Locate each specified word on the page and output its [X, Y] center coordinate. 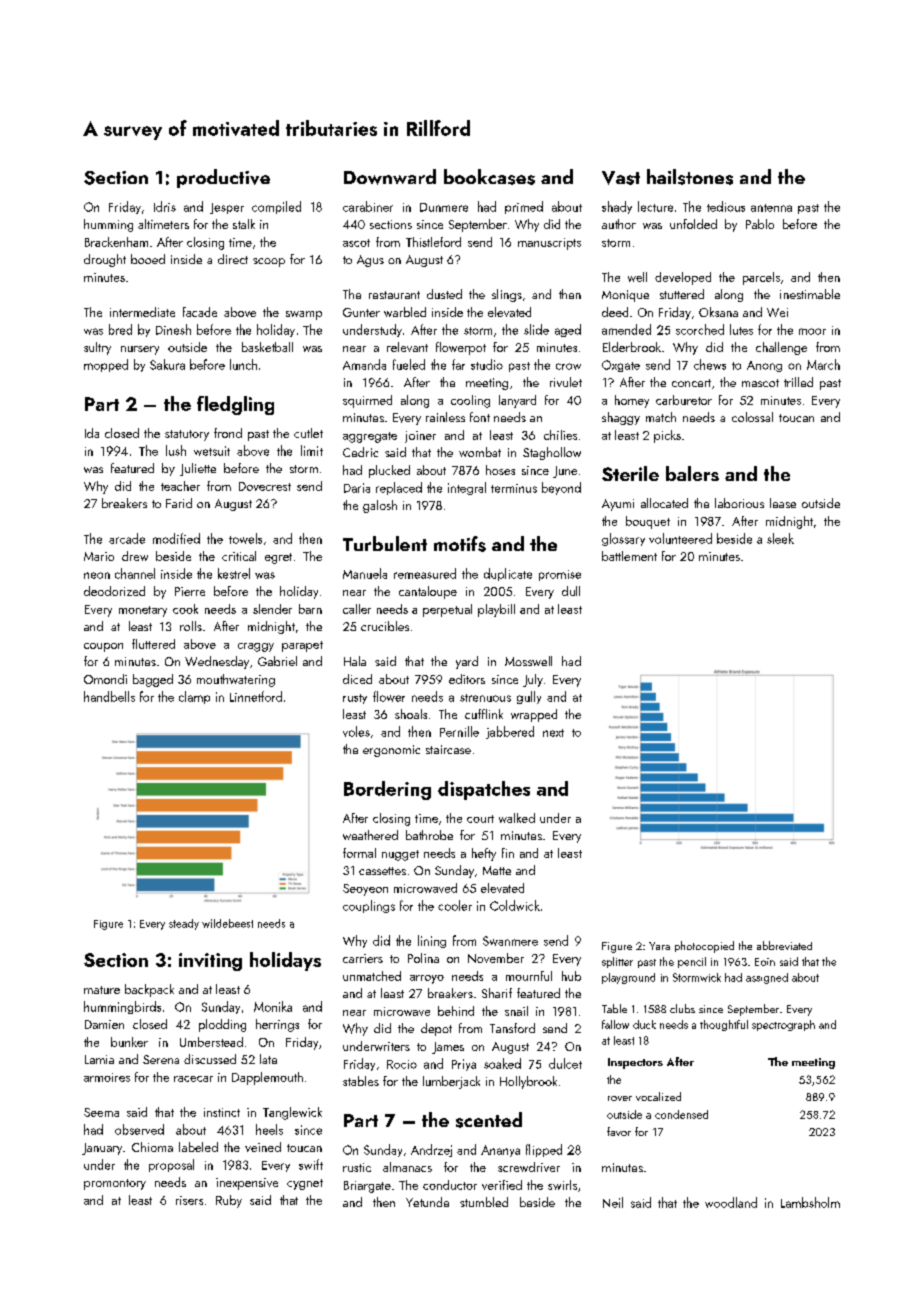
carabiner [368, 206]
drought [105, 260]
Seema [101, 1112]
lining [432, 941]
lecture [655, 206]
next [553, 733]
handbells [109, 696]
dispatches [484, 790]
